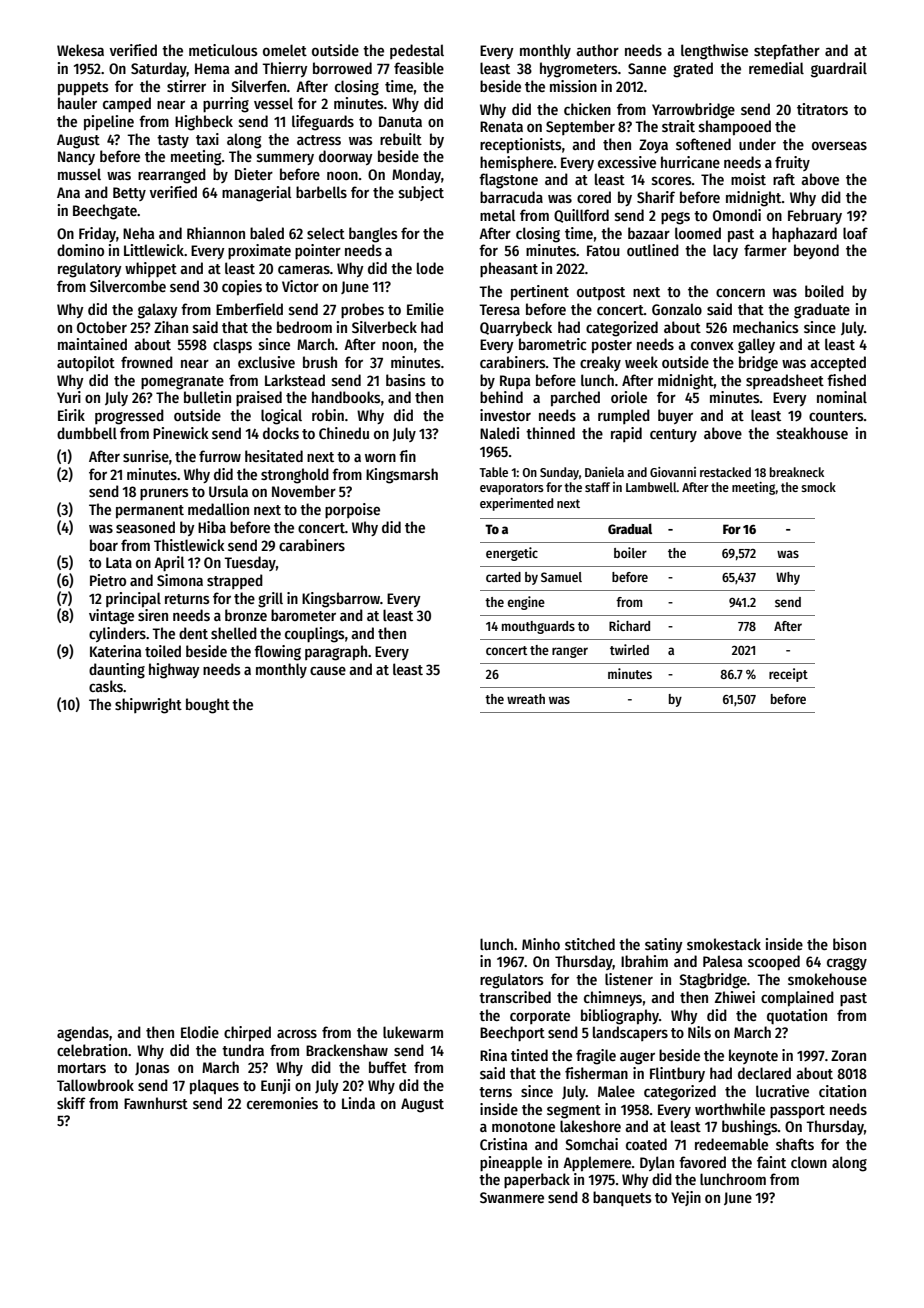 This screenshot has width=924, height=1308. Describe the element at coordinates (782, 1091) in the screenshot. I see `lucrative` at that location.
